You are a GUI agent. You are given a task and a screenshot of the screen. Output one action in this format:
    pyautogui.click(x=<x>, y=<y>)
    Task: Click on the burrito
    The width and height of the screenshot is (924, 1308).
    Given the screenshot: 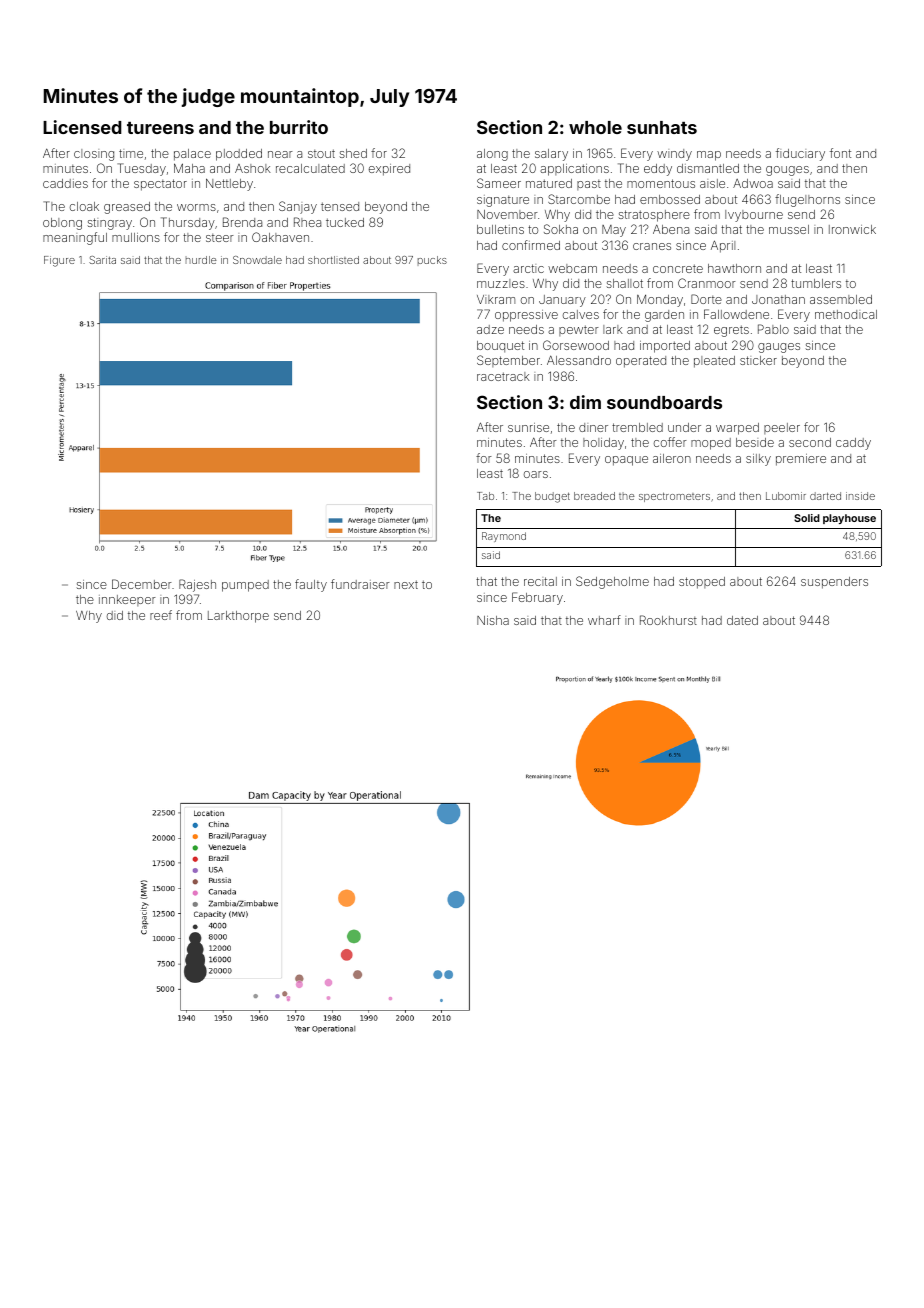 What is the action you would take?
    pyautogui.click(x=299, y=127)
